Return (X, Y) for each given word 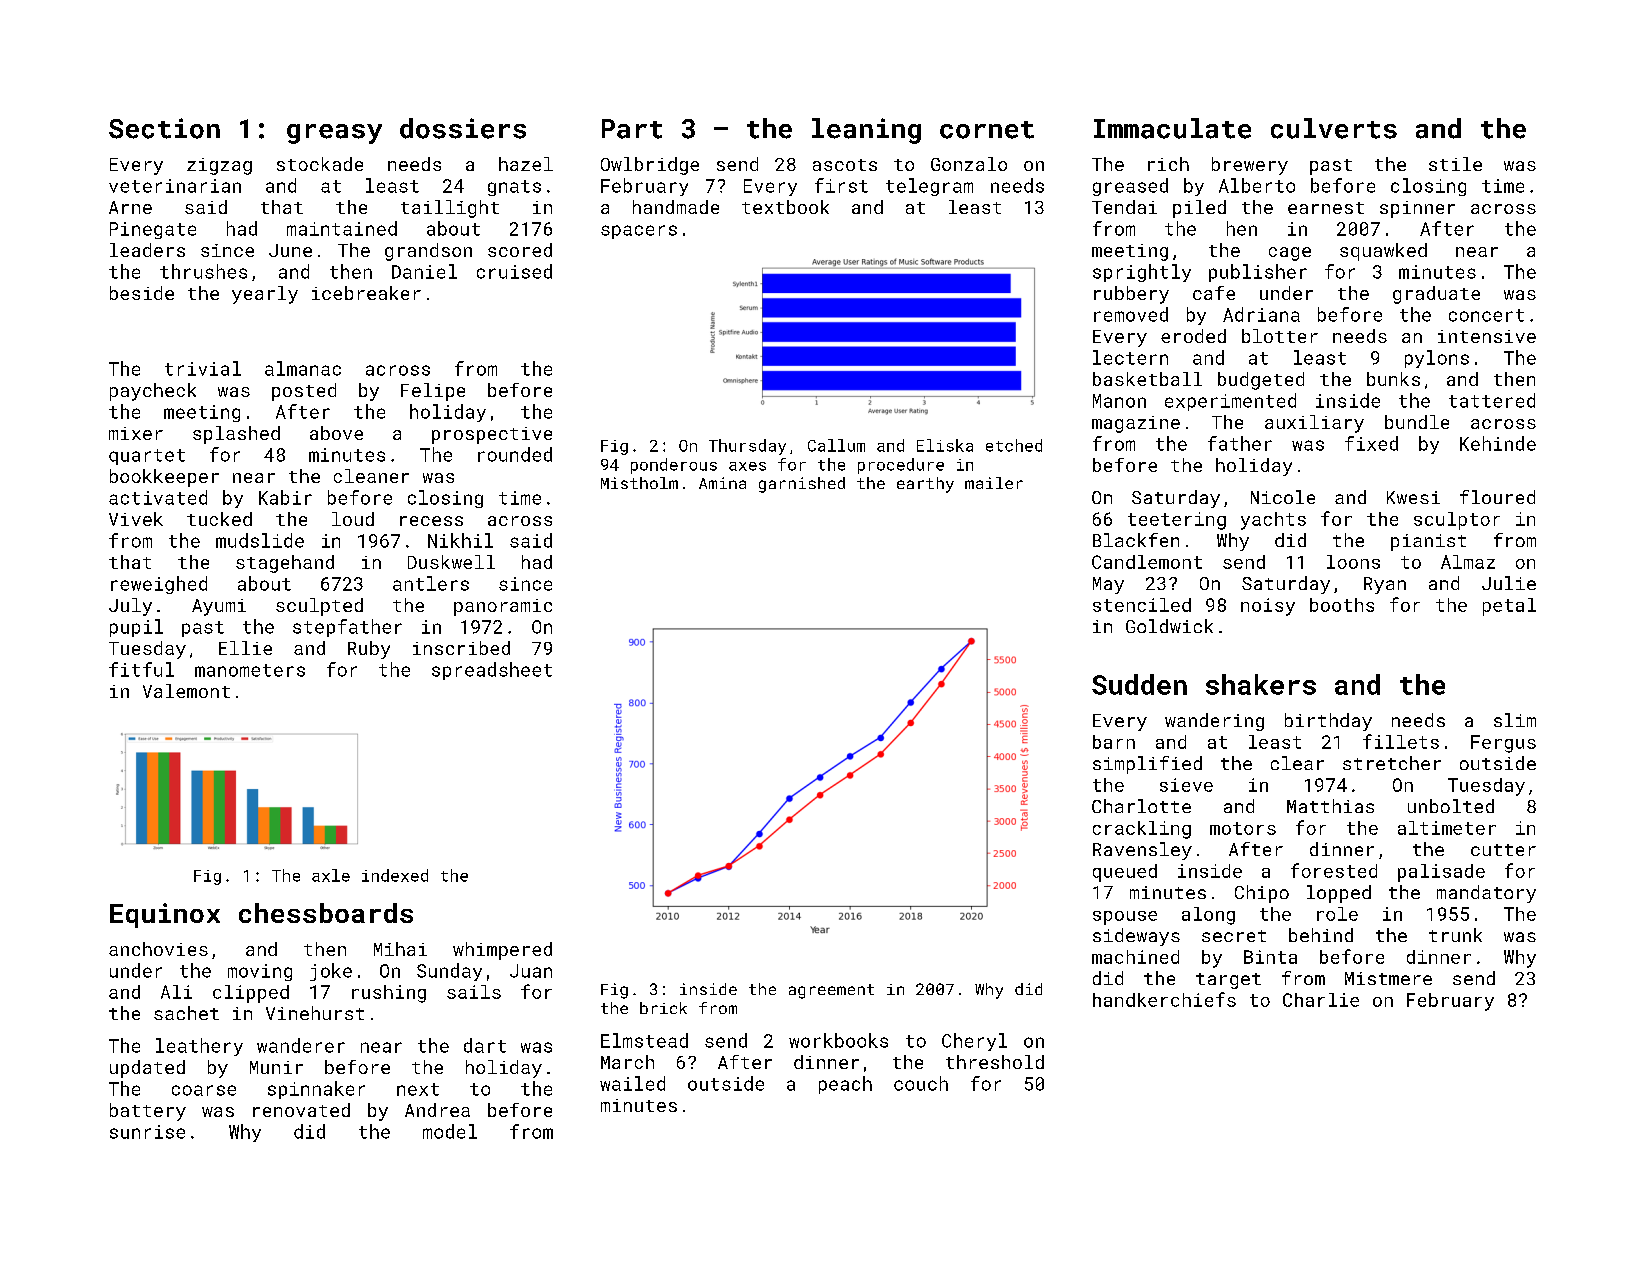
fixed (1371, 443)
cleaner (371, 476)
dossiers (463, 128)
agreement (831, 991)
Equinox (165, 915)
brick (663, 1008)
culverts (1334, 128)
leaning (866, 131)
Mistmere (1388, 978)
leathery (199, 1047)
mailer (994, 483)
